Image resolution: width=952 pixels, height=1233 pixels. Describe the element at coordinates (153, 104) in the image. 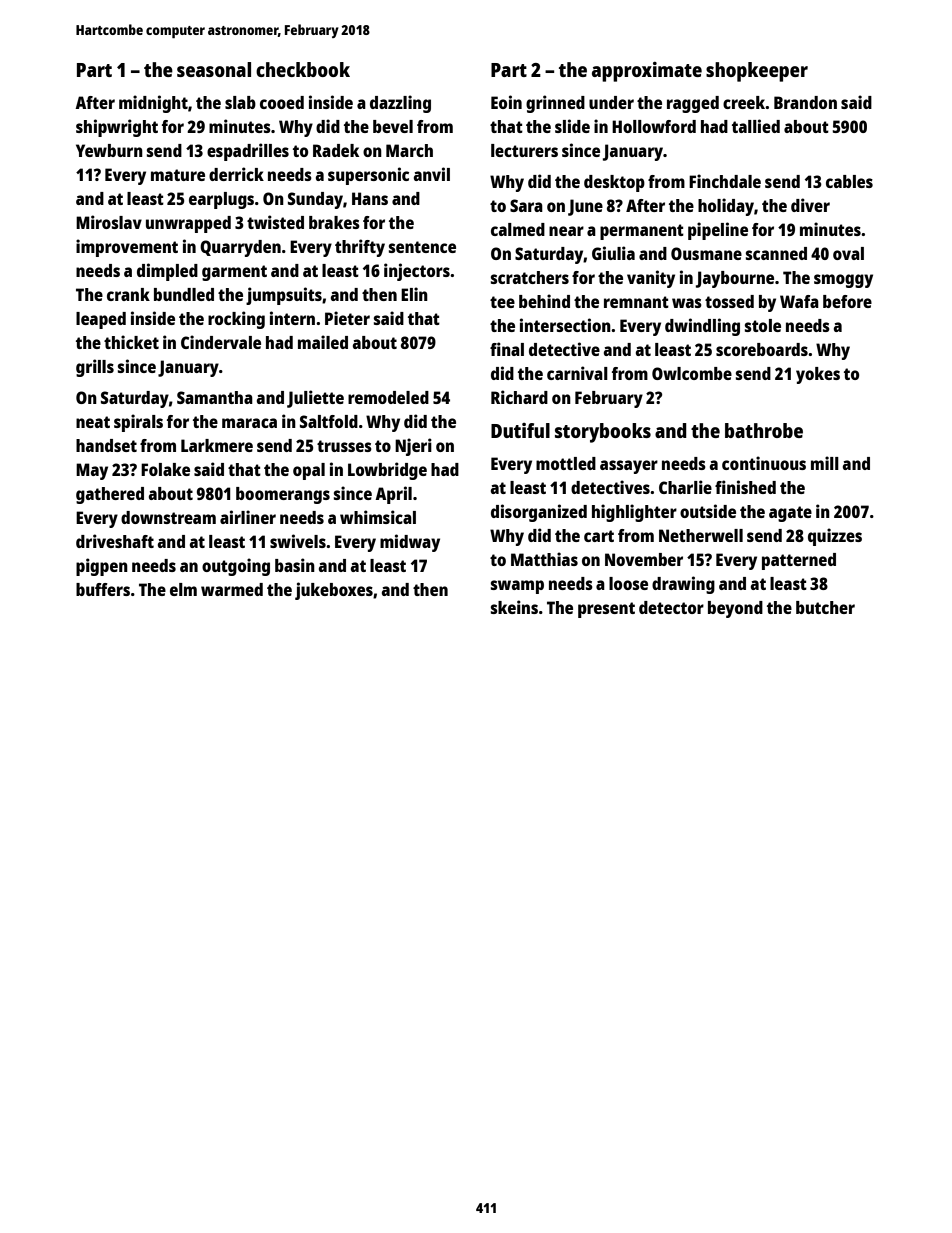

I see `midnight` at that location.
